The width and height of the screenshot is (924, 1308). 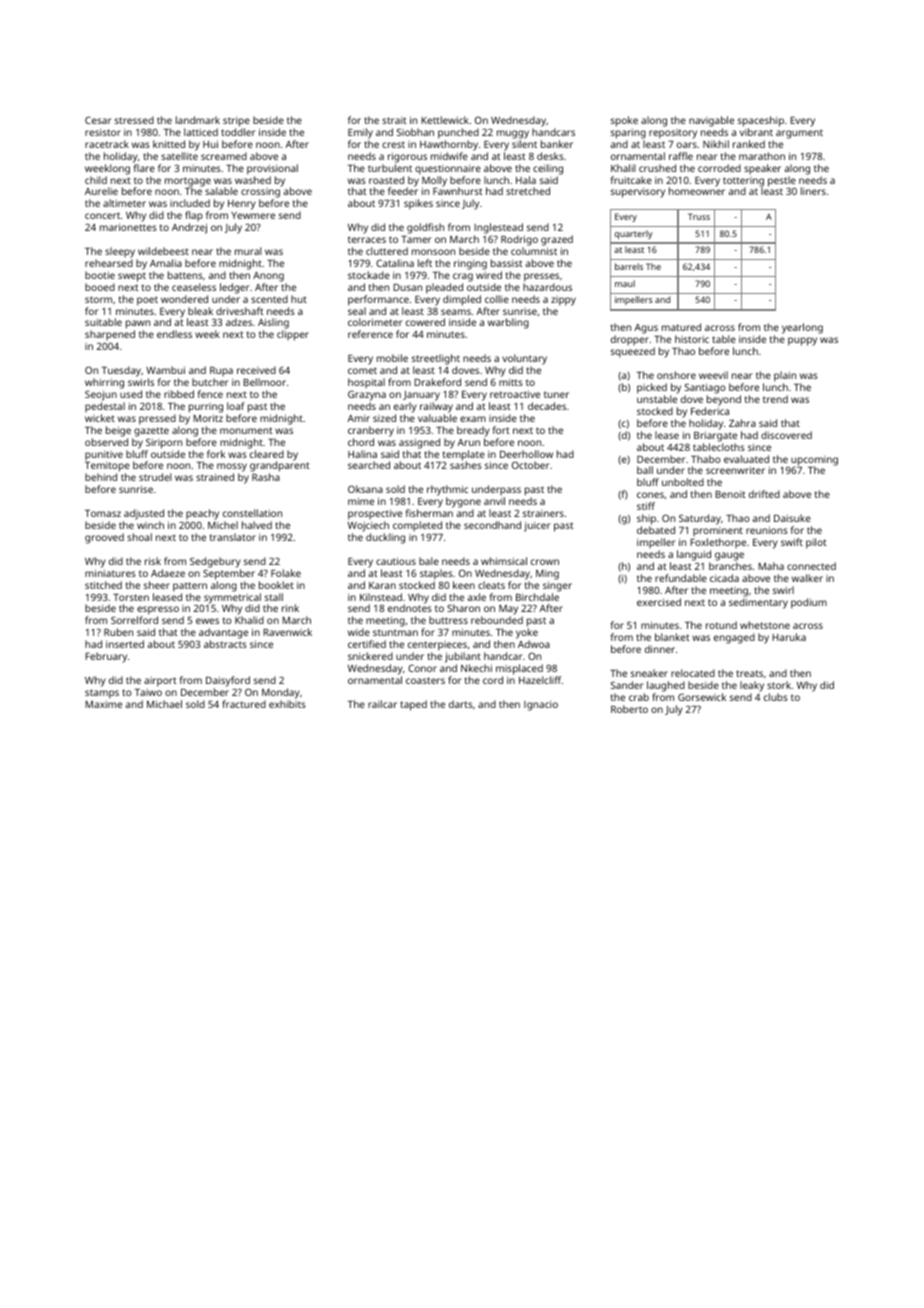 What do you see at coordinates (718, 543) in the screenshot?
I see `Foxlethorpe` at bounding box center [718, 543].
